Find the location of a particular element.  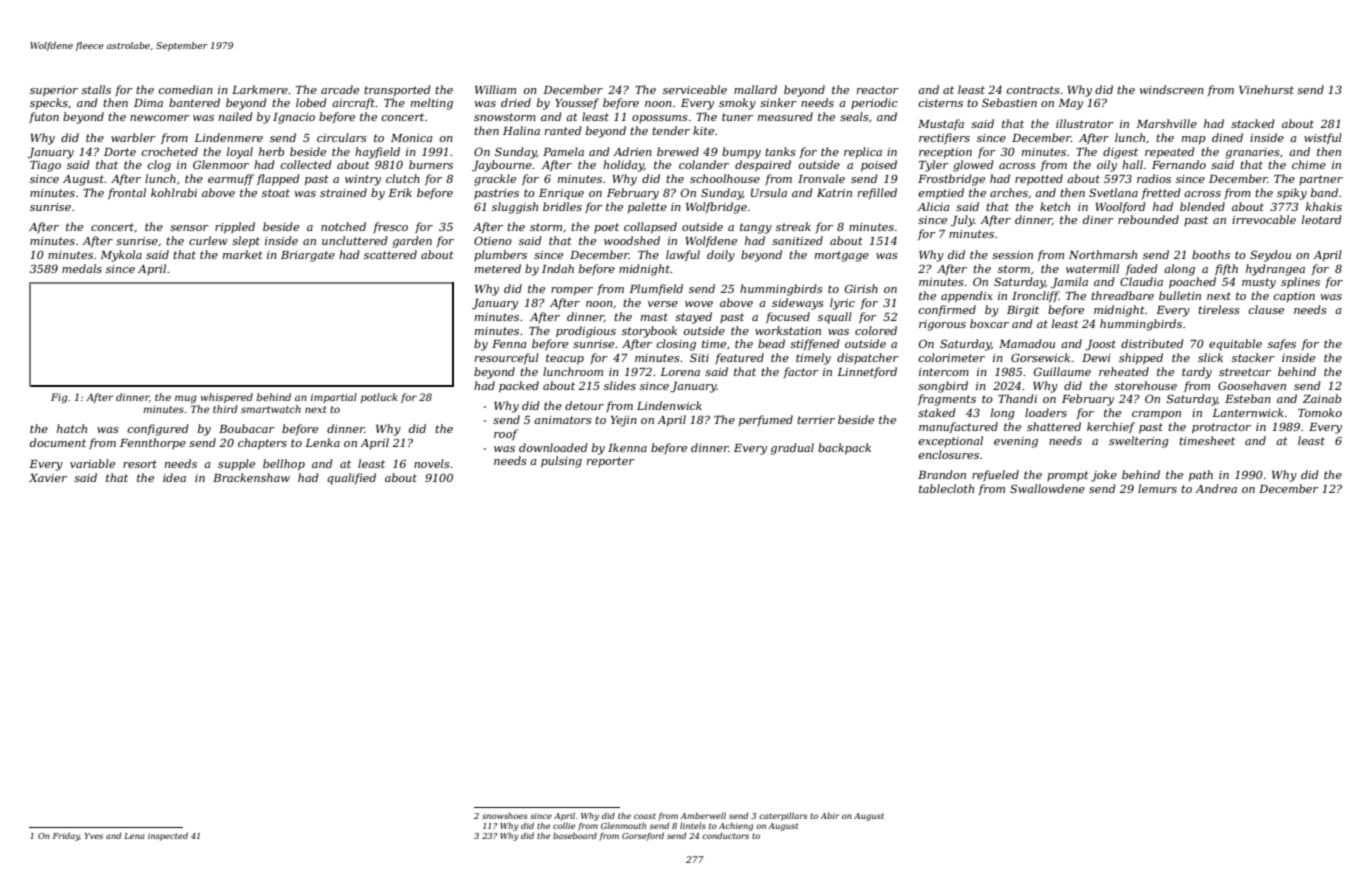

repotted is located at coordinates (1039, 180).
